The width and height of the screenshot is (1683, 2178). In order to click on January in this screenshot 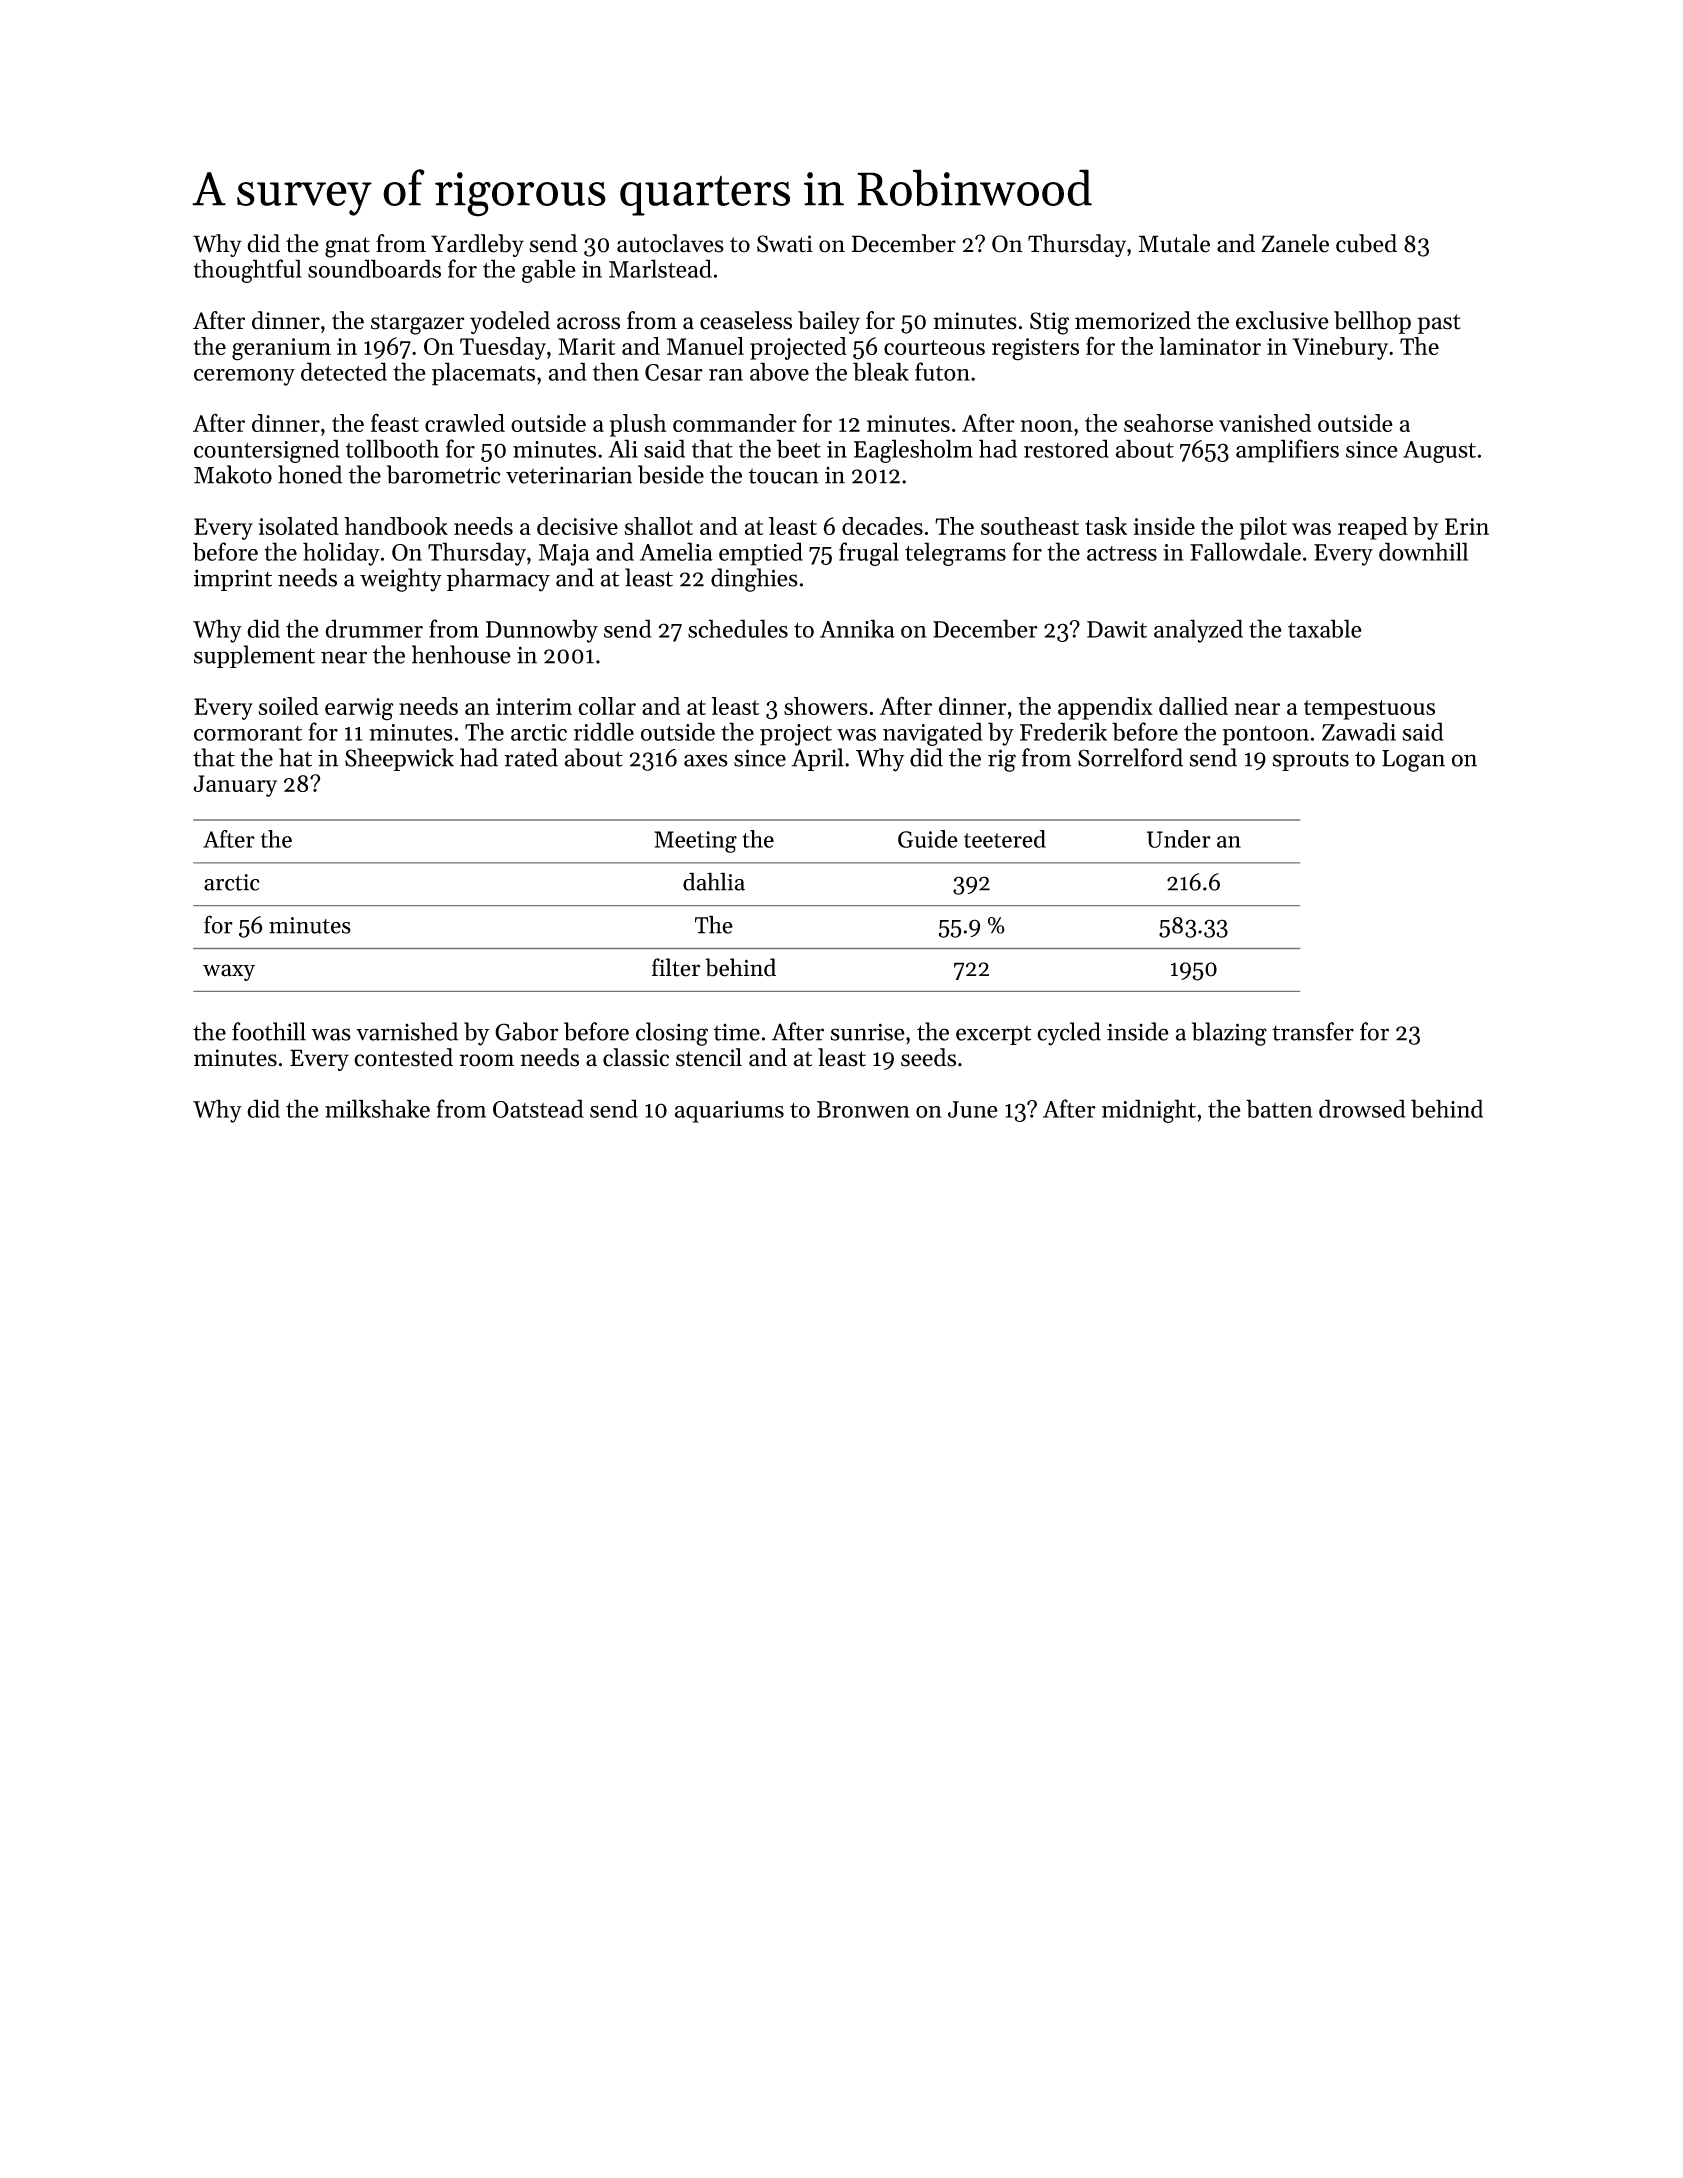, I will do `click(235, 786)`.
